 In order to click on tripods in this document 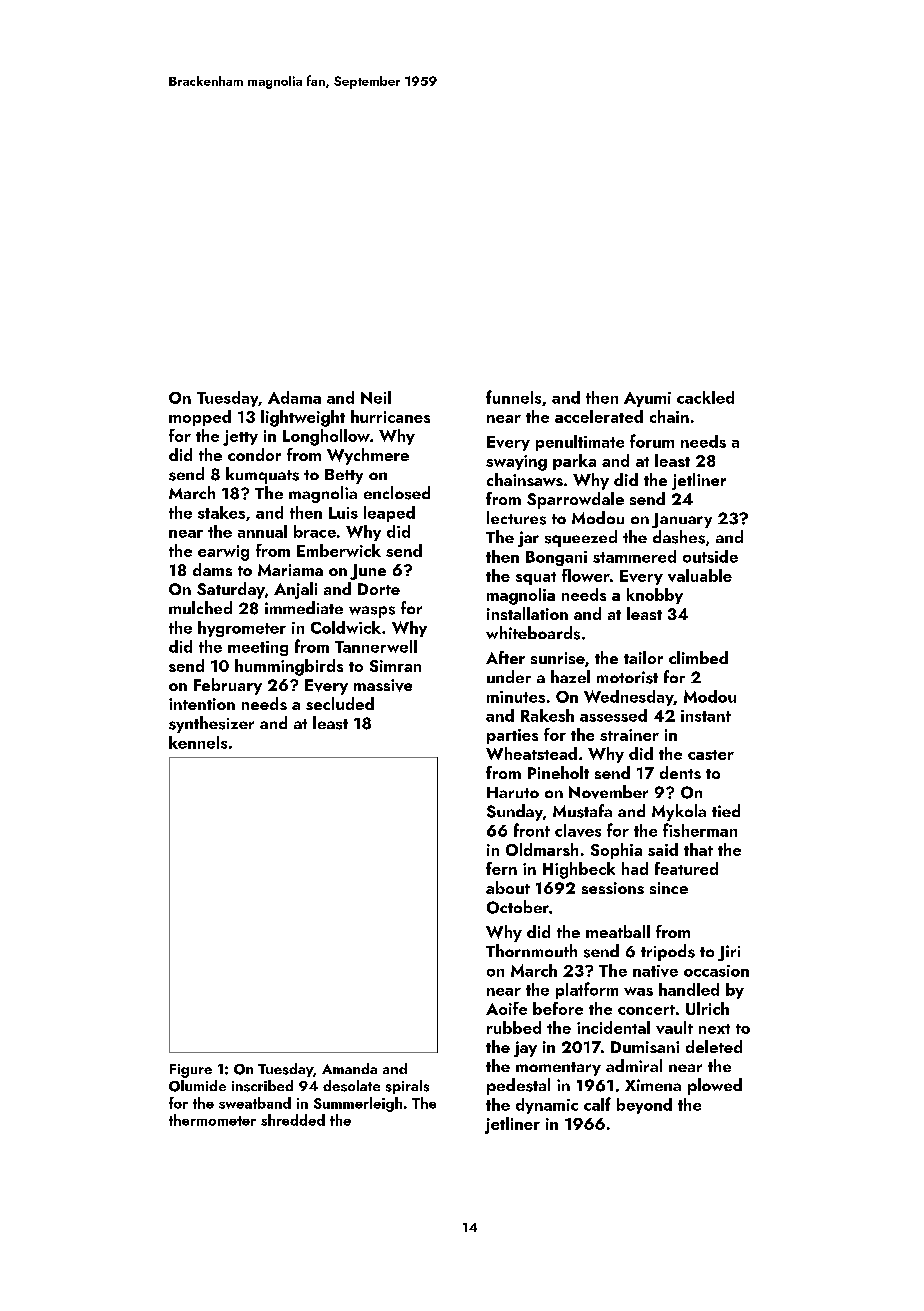, I will do `click(668, 952)`.
